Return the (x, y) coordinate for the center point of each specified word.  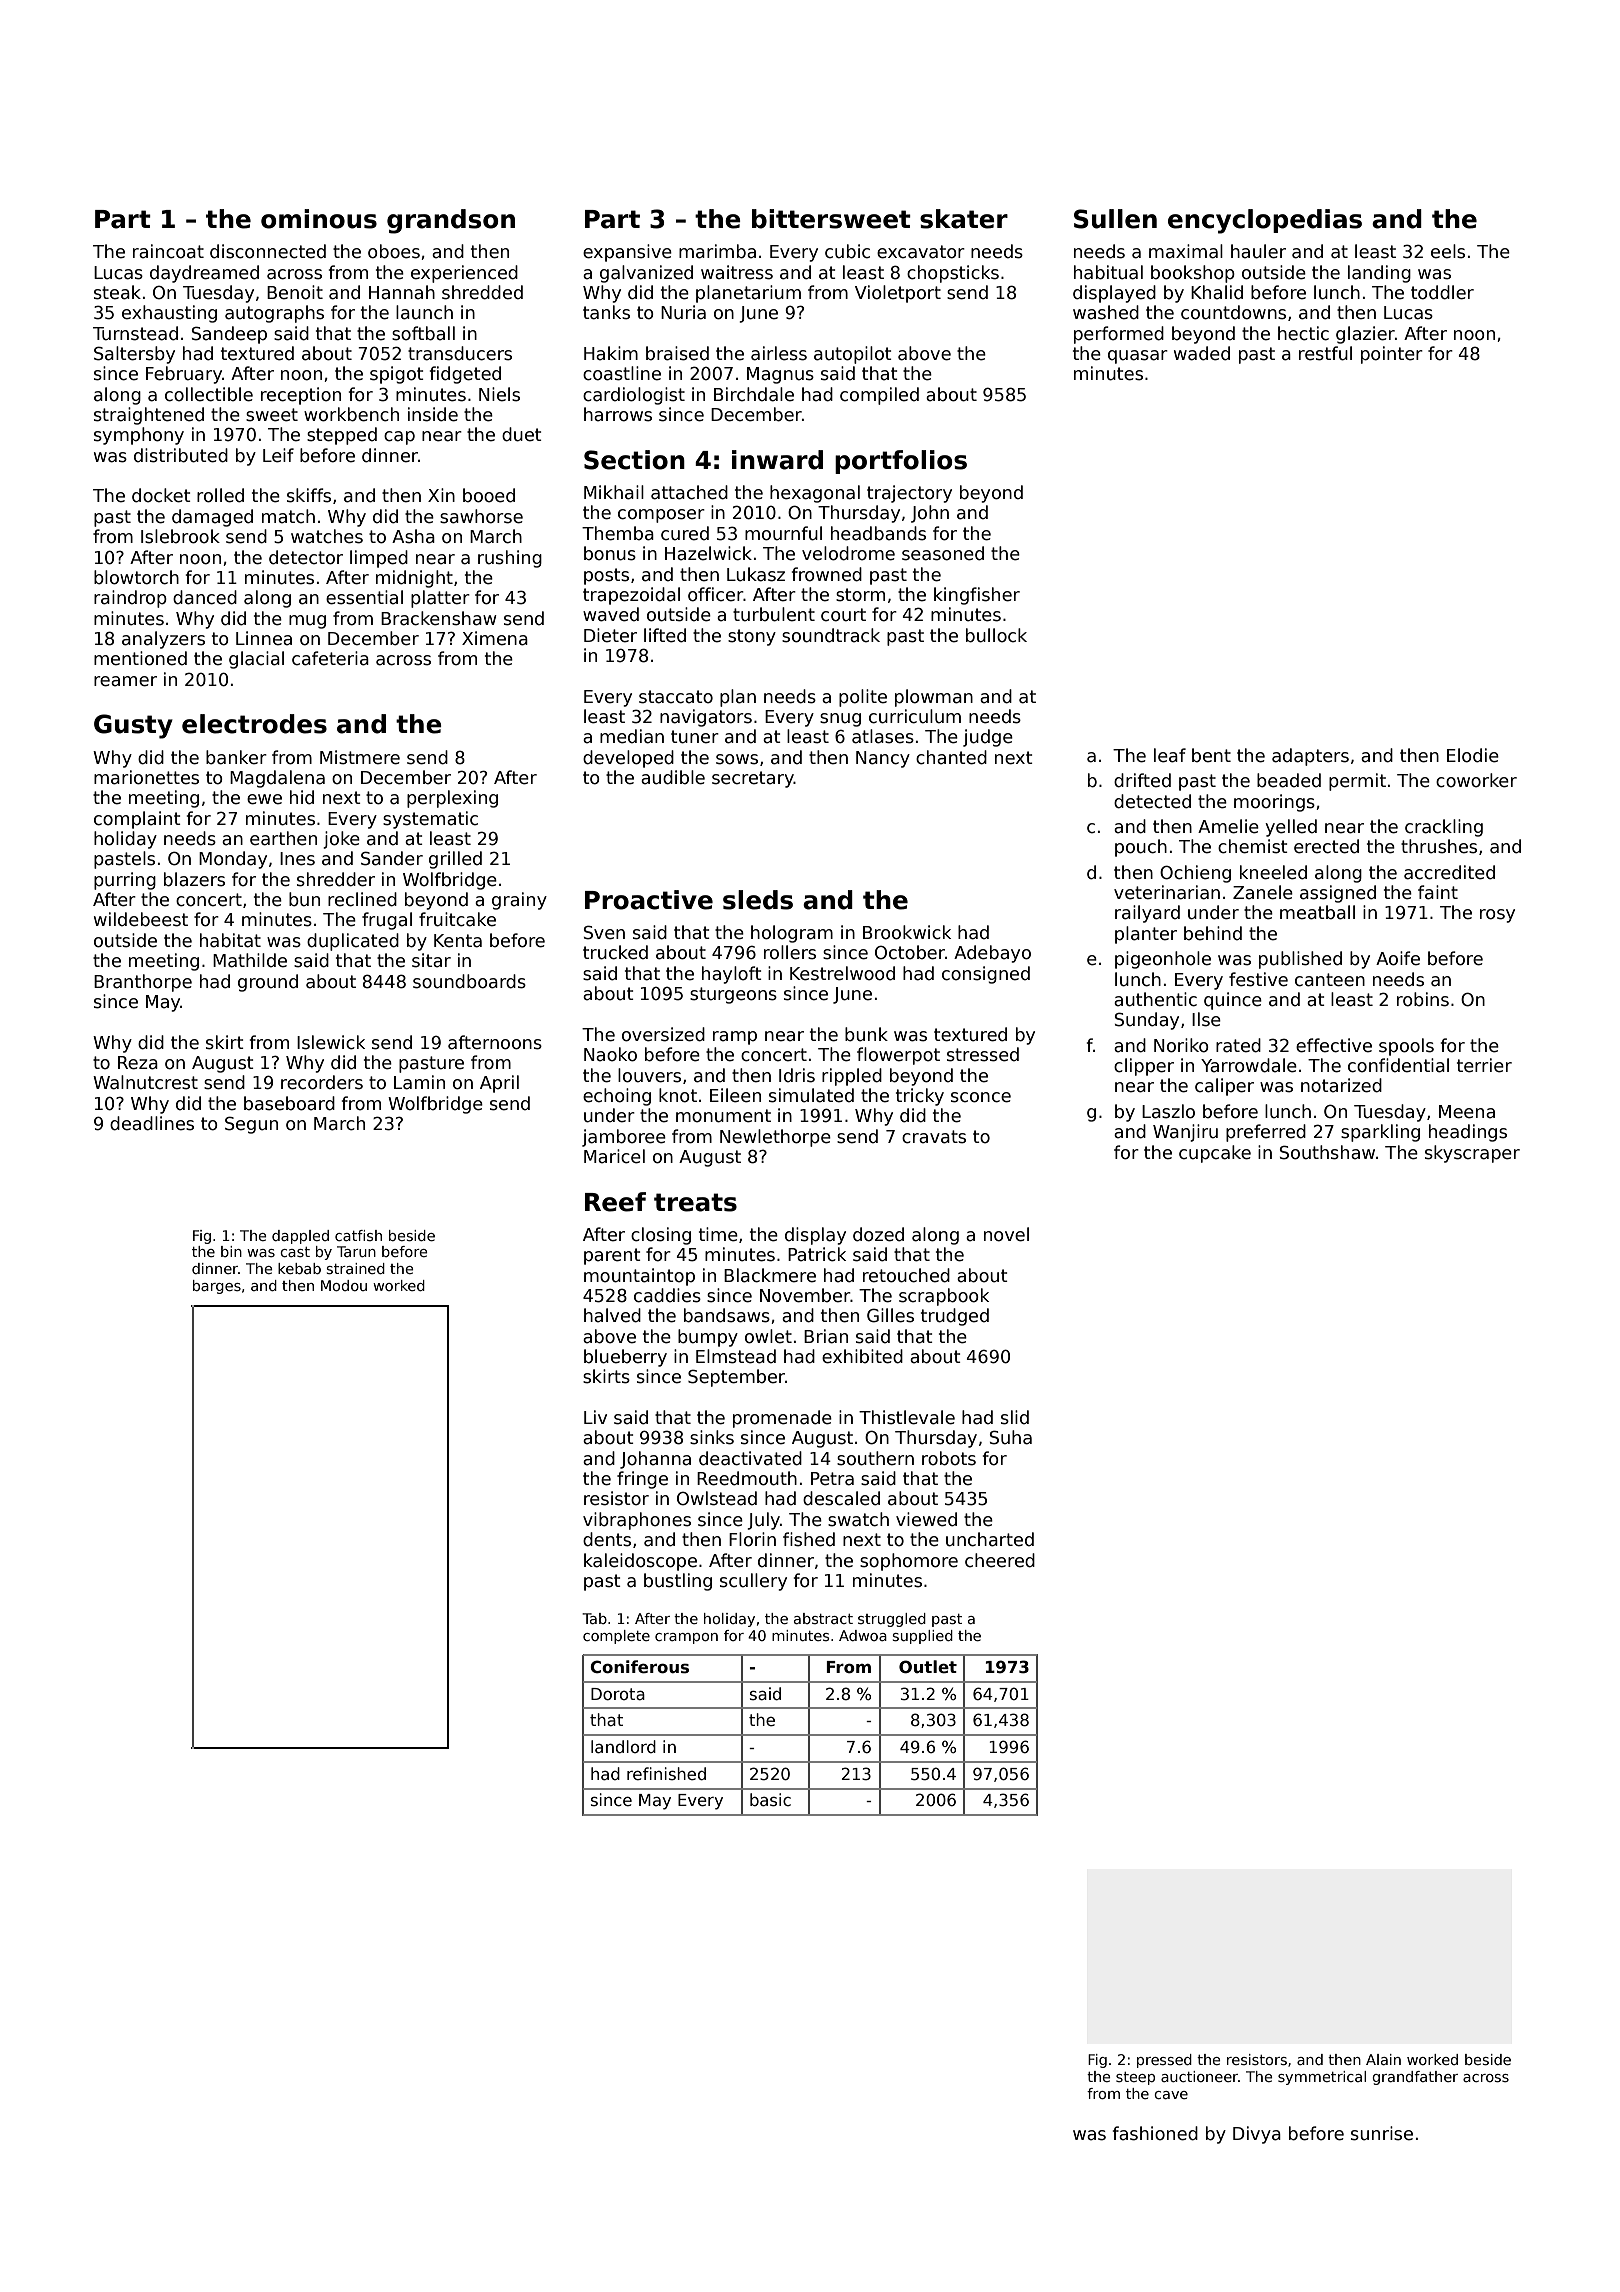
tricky (920, 1097)
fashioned (1155, 2133)
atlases (883, 736)
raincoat (168, 251)
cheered (1000, 1560)
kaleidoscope (640, 1562)
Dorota (618, 1694)
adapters (1310, 757)
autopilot (853, 355)
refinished (666, 1773)
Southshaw (1327, 1152)
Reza (138, 1063)
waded (1202, 353)
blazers (194, 879)
